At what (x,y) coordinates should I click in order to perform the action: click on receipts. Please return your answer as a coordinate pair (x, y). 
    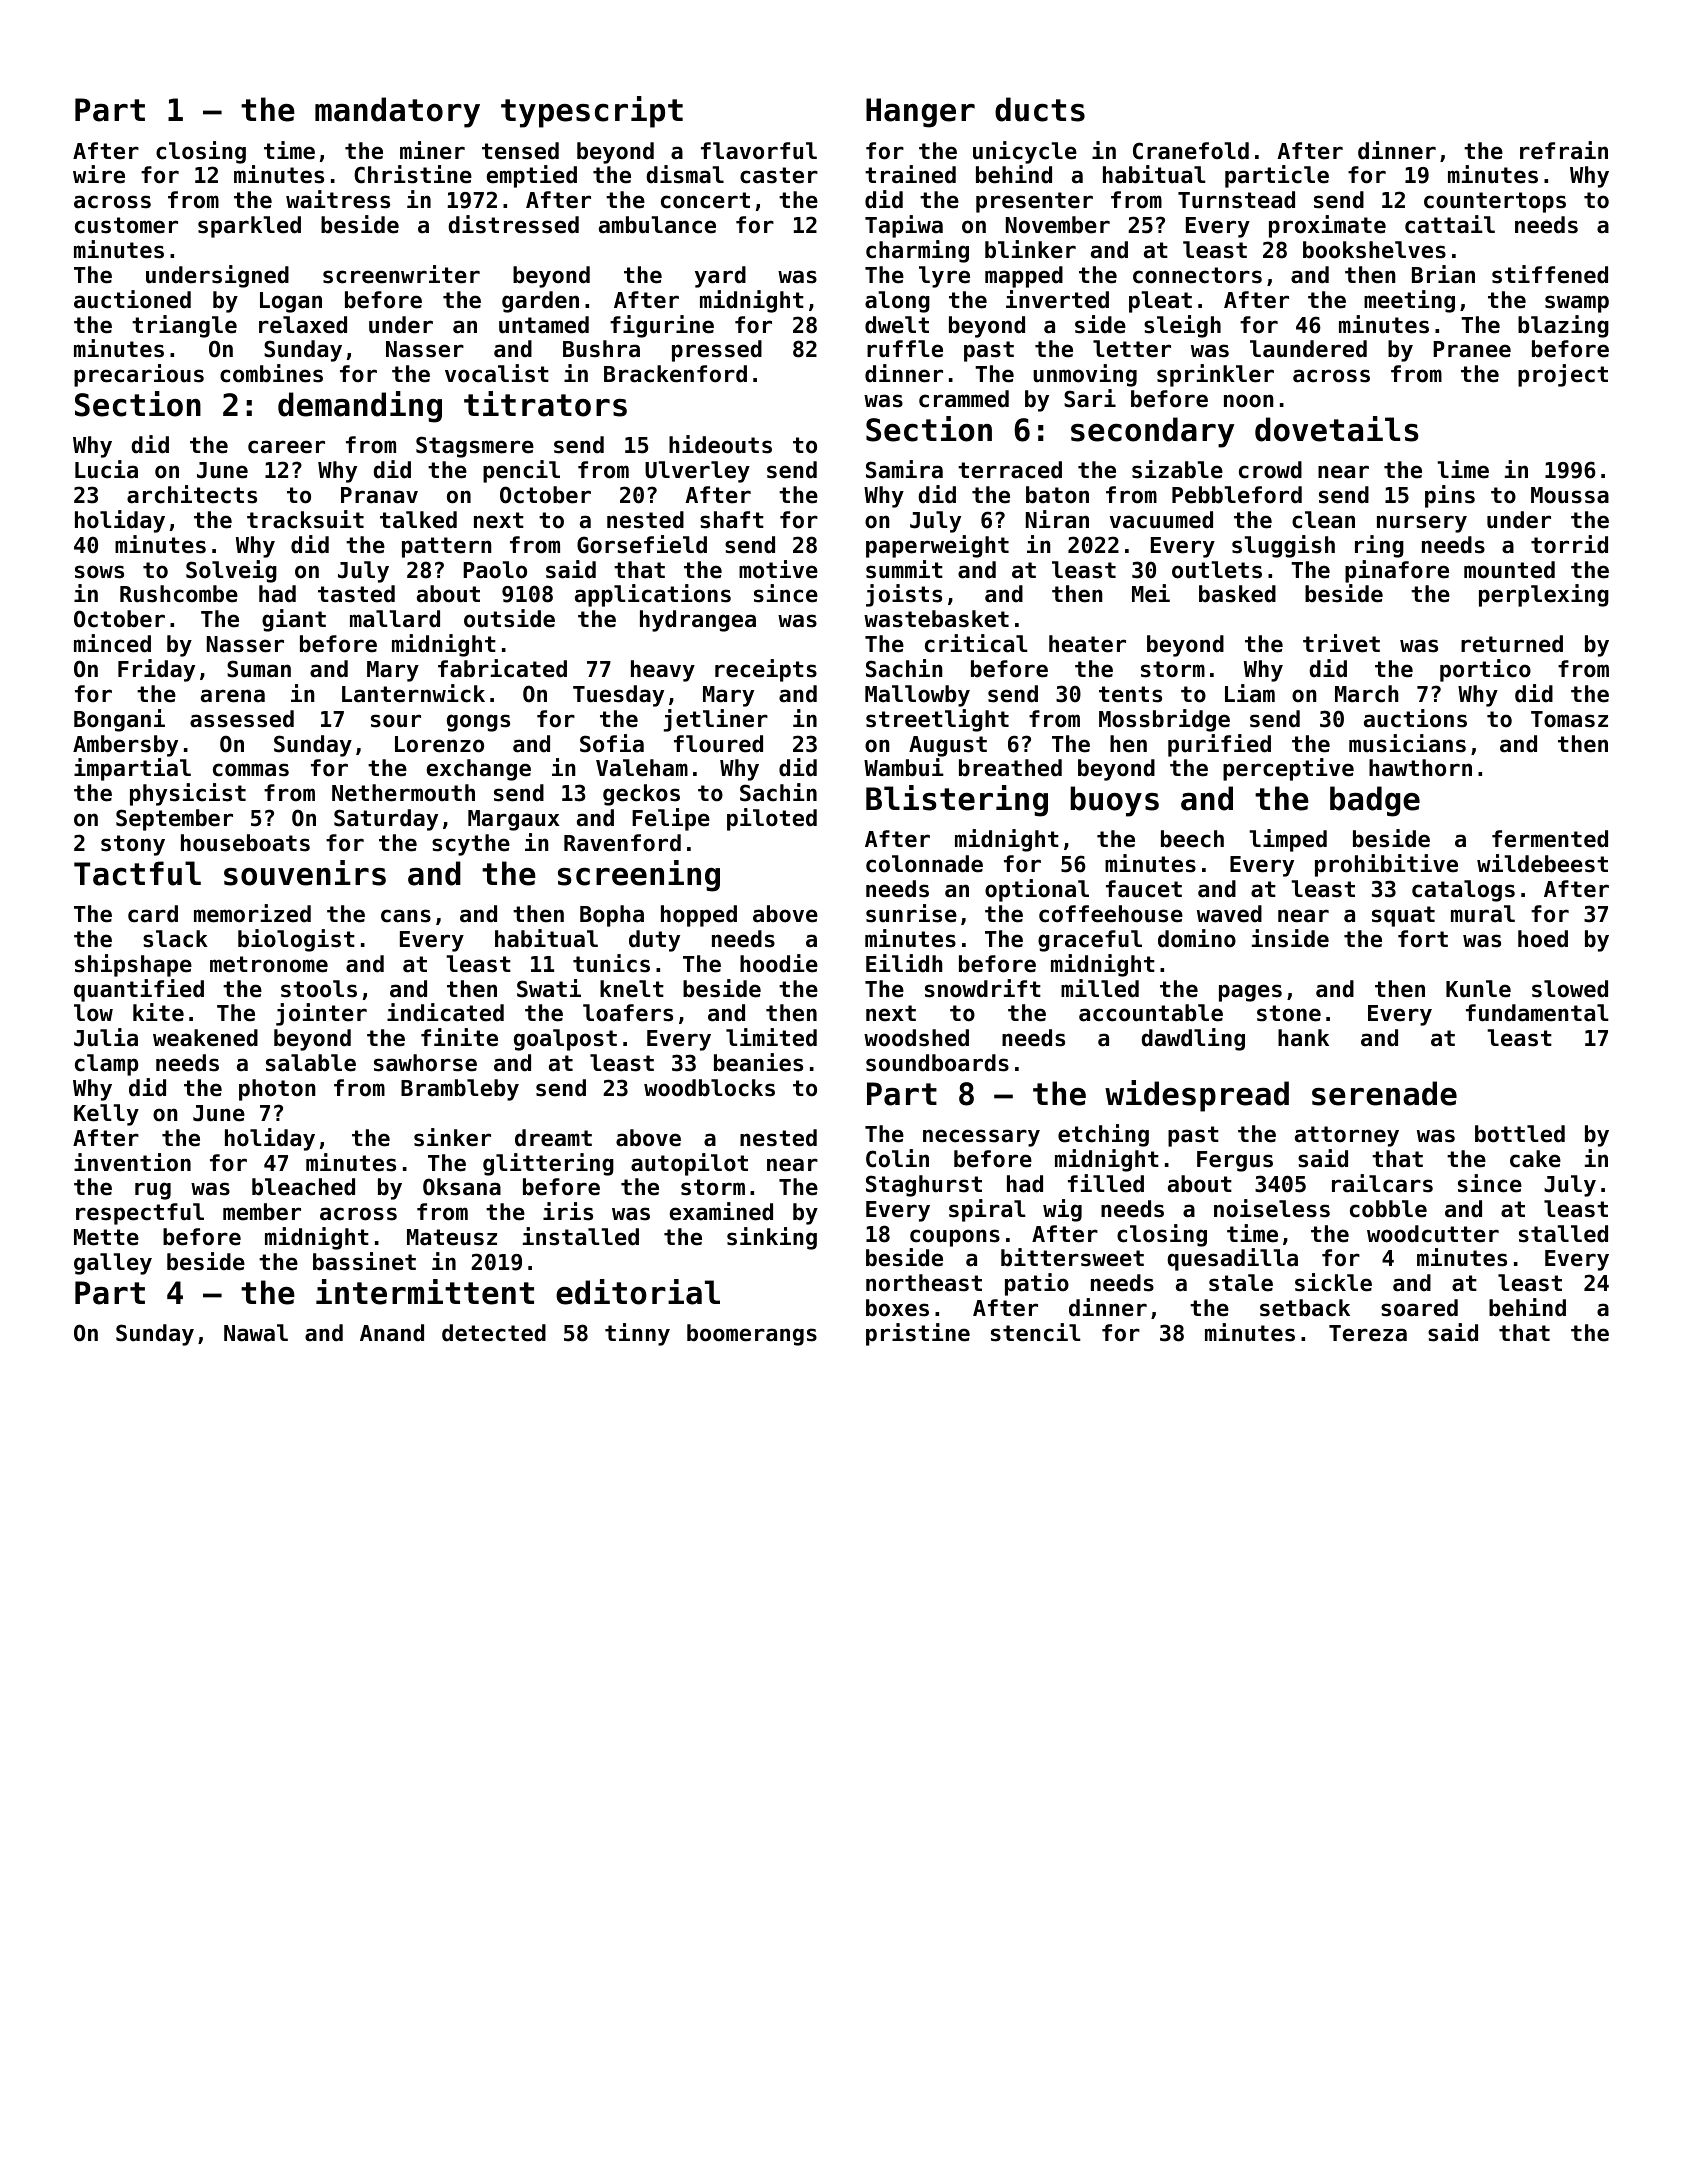
    Looking at the image, I should click on (766, 670).
